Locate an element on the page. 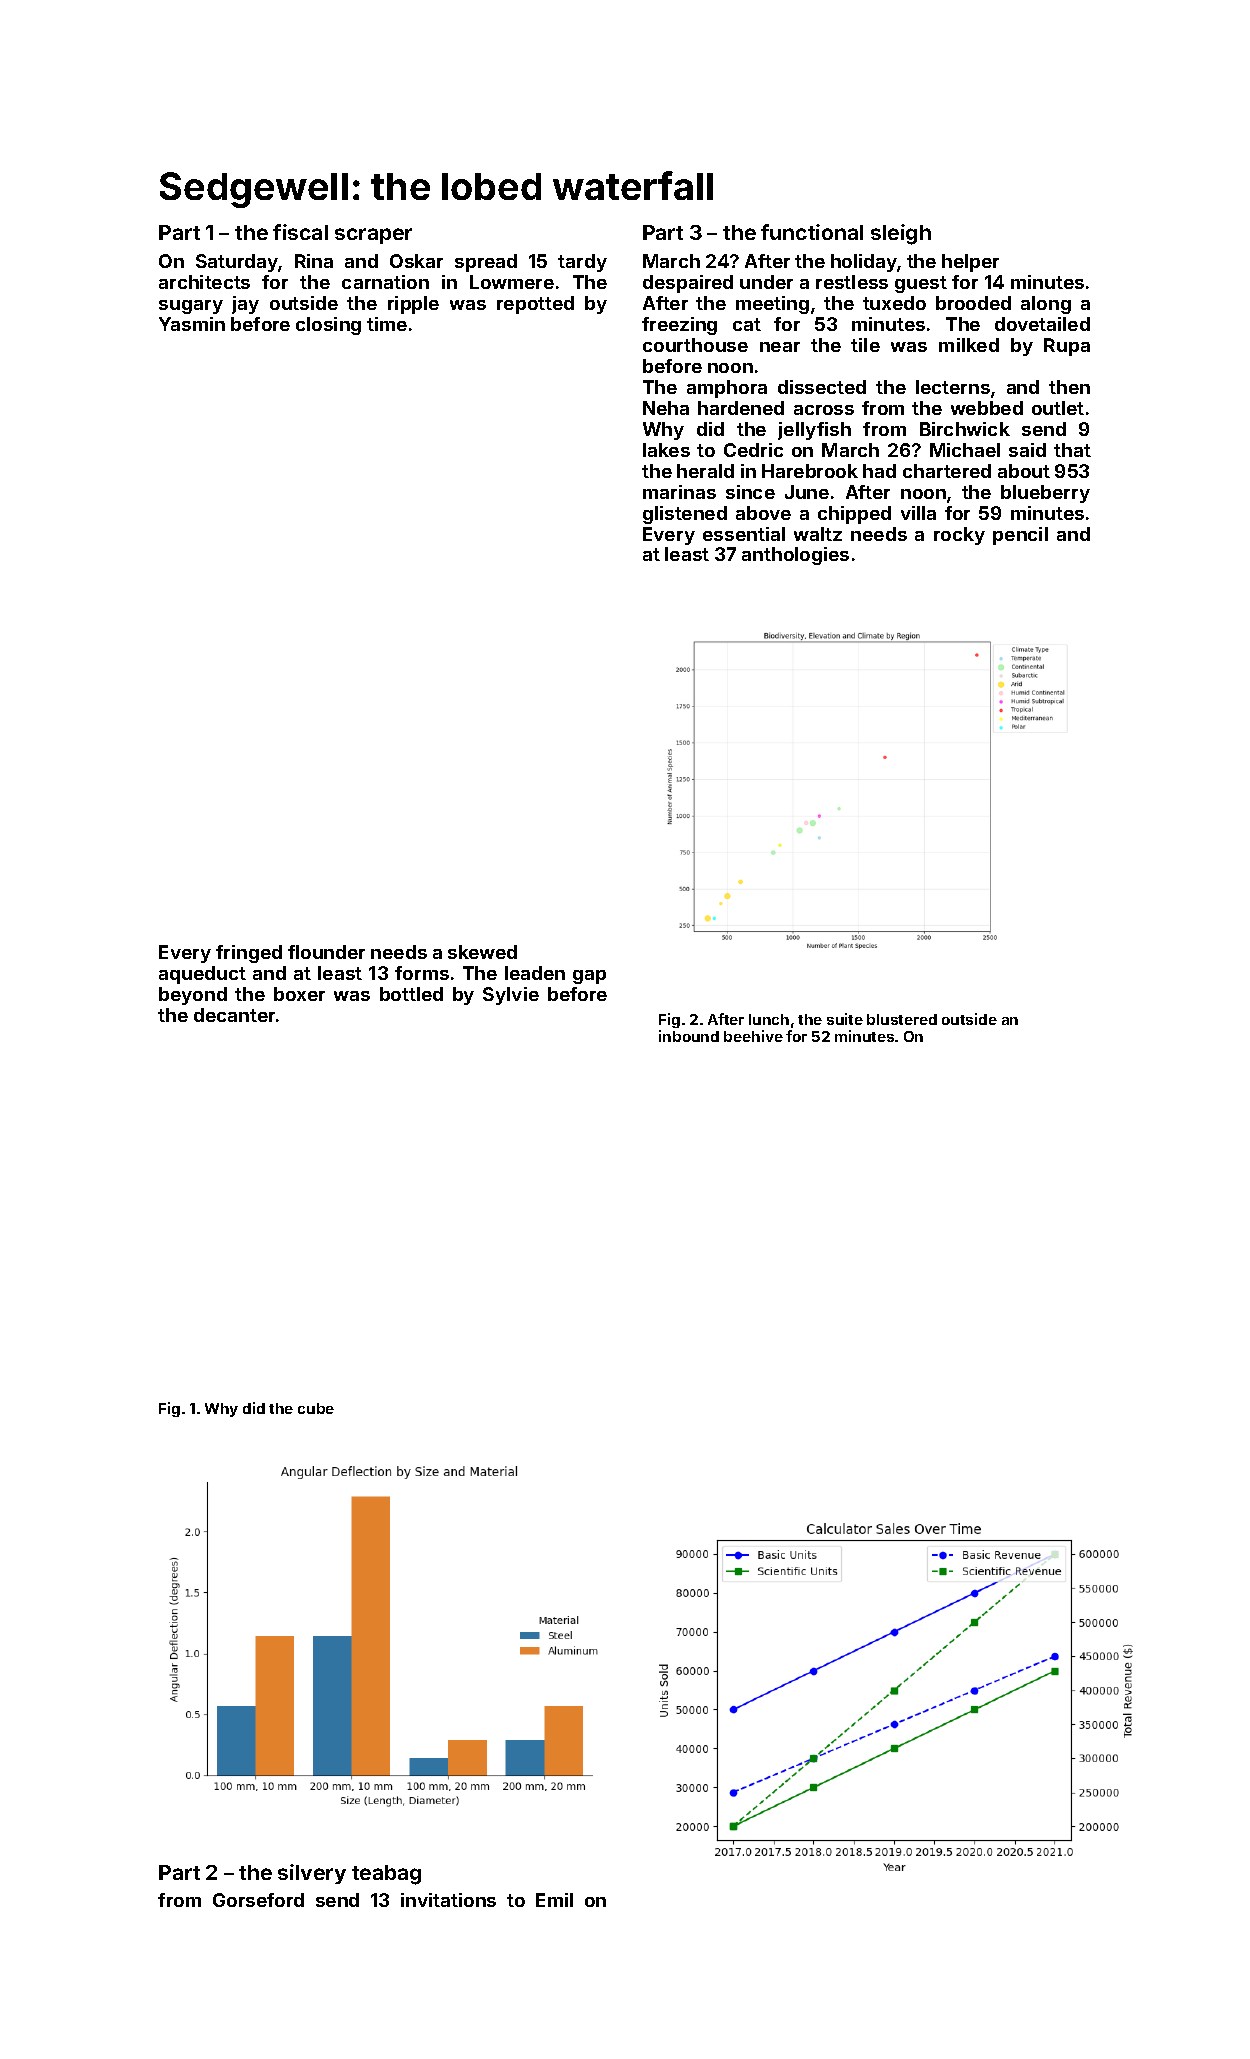 The height and width of the image is (2059, 1250). inbound is located at coordinates (689, 1036).
